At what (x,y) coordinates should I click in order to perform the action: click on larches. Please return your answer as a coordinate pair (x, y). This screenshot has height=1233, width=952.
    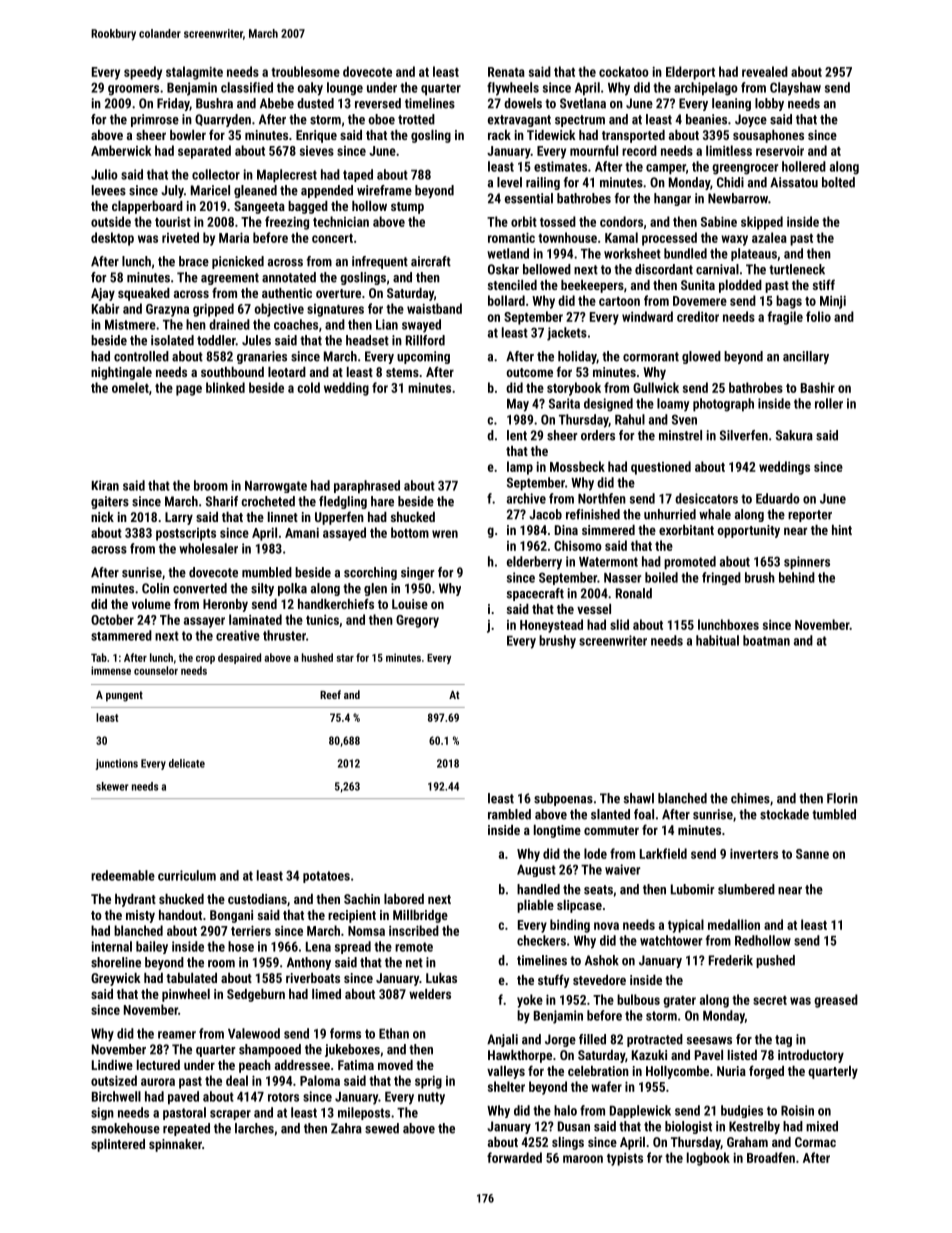
    Looking at the image, I should click on (254, 1128).
